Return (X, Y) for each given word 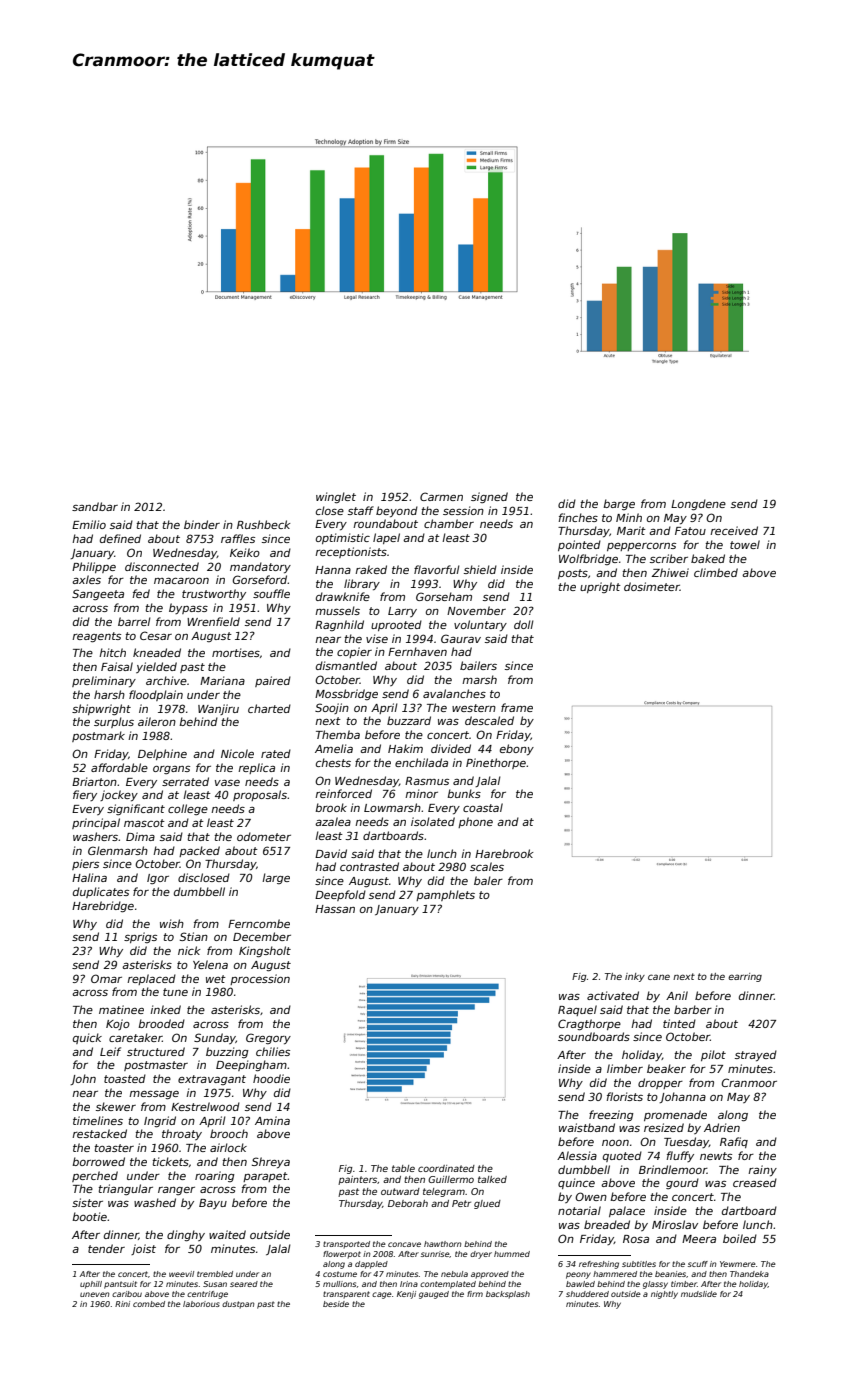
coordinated (446, 1168)
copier (354, 652)
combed (149, 1304)
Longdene (698, 505)
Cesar (156, 635)
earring (745, 977)
